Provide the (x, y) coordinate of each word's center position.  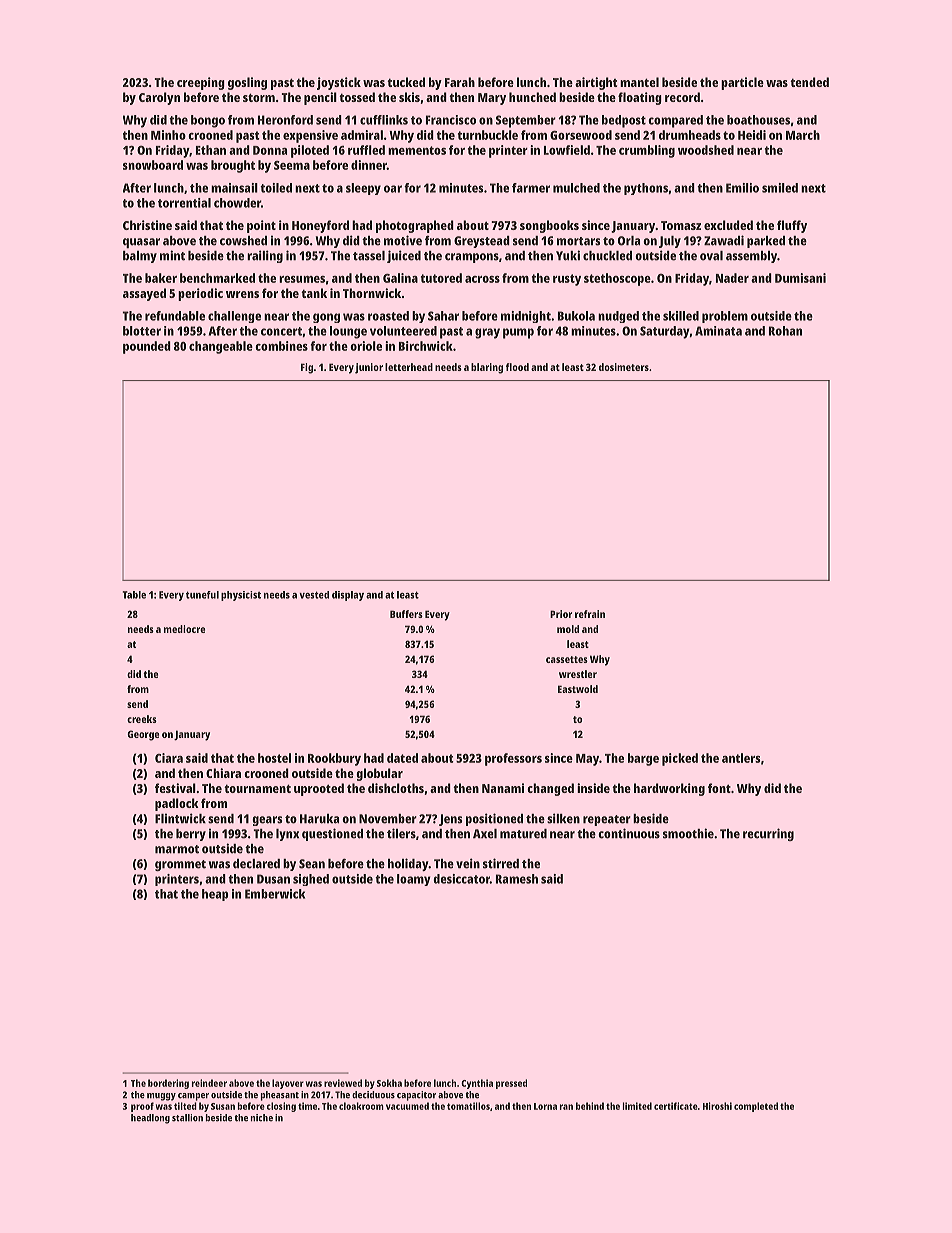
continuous (629, 833)
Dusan (273, 879)
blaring (487, 368)
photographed (415, 226)
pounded (147, 347)
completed (756, 1107)
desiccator (461, 879)
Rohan (785, 331)
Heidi (752, 135)
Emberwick (275, 894)
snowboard (153, 165)
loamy (414, 880)
